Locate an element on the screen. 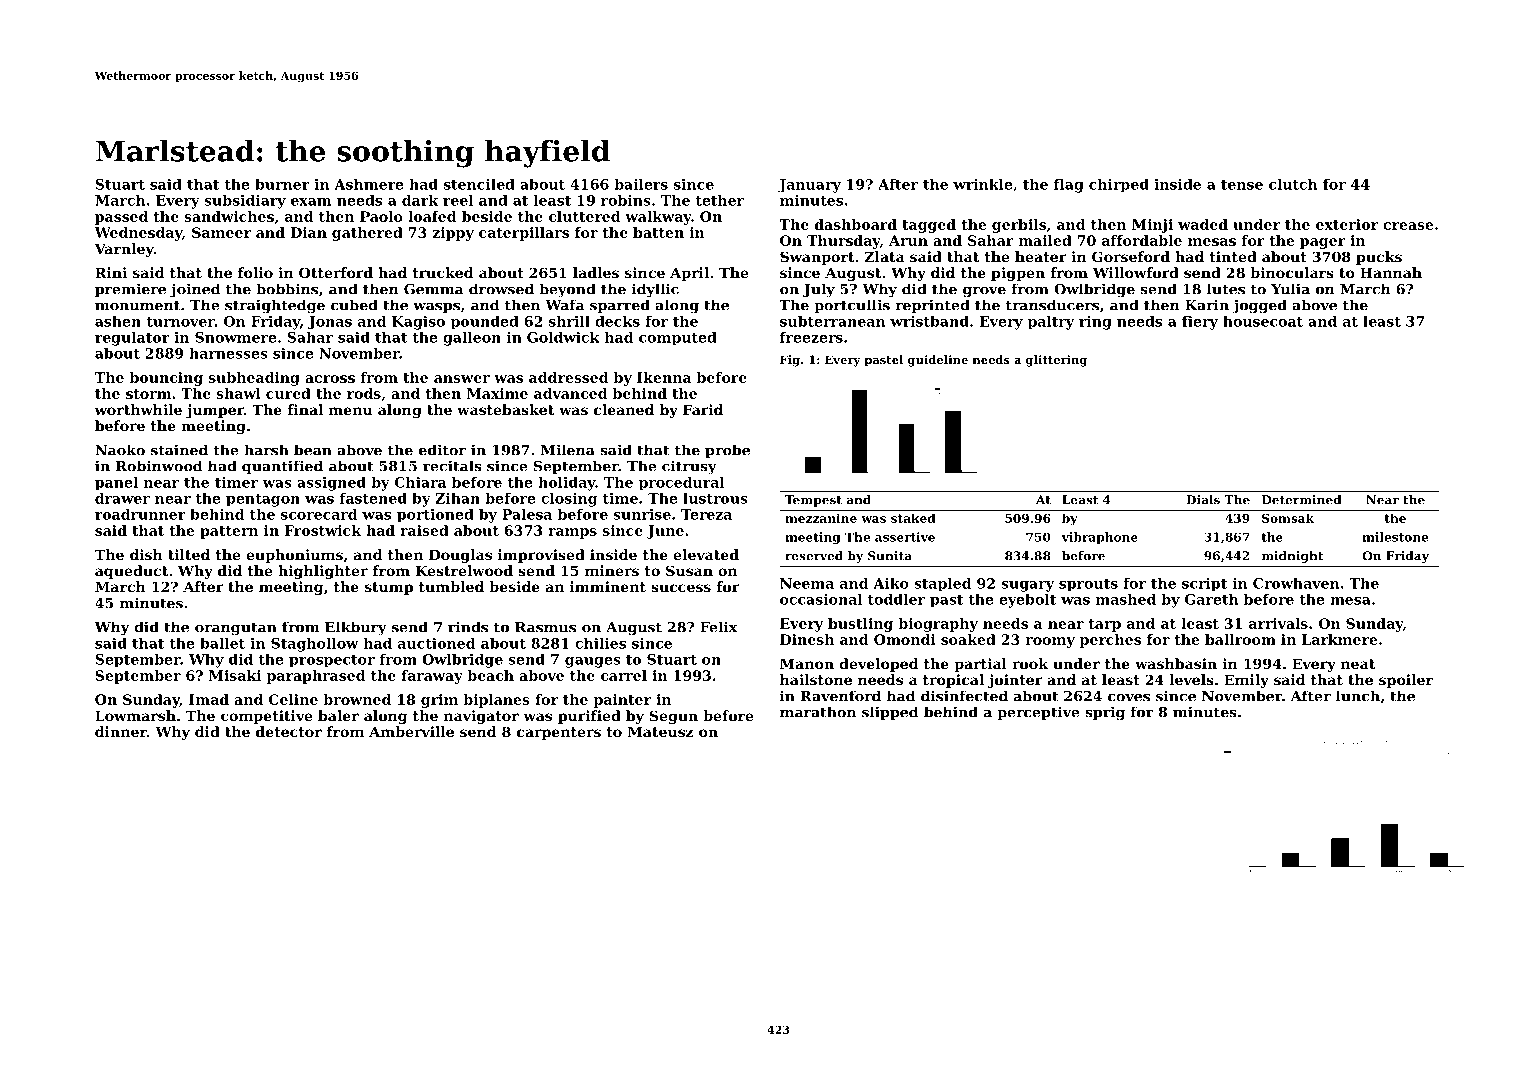 The height and width of the screenshot is (1085, 1534). milestone is located at coordinates (1395, 537).
